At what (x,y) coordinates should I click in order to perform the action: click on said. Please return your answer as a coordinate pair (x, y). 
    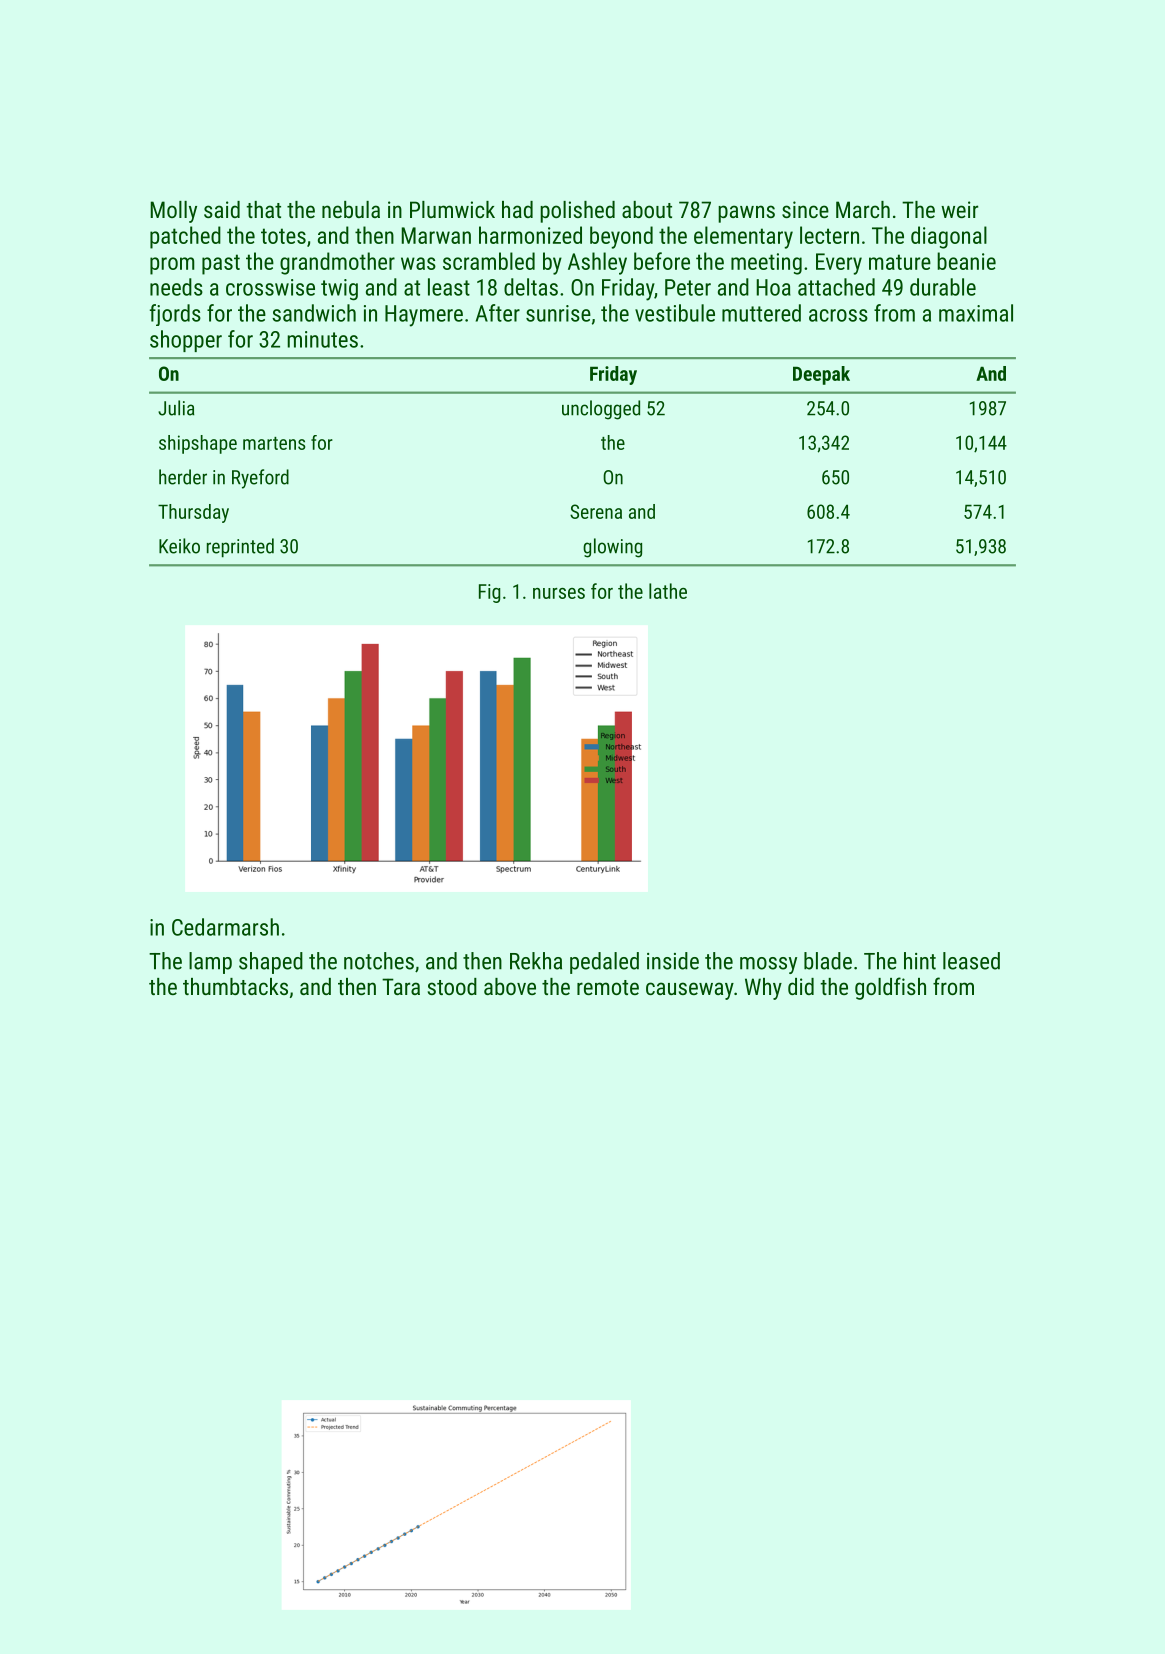
    Looking at the image, I should click on (222, 209).
